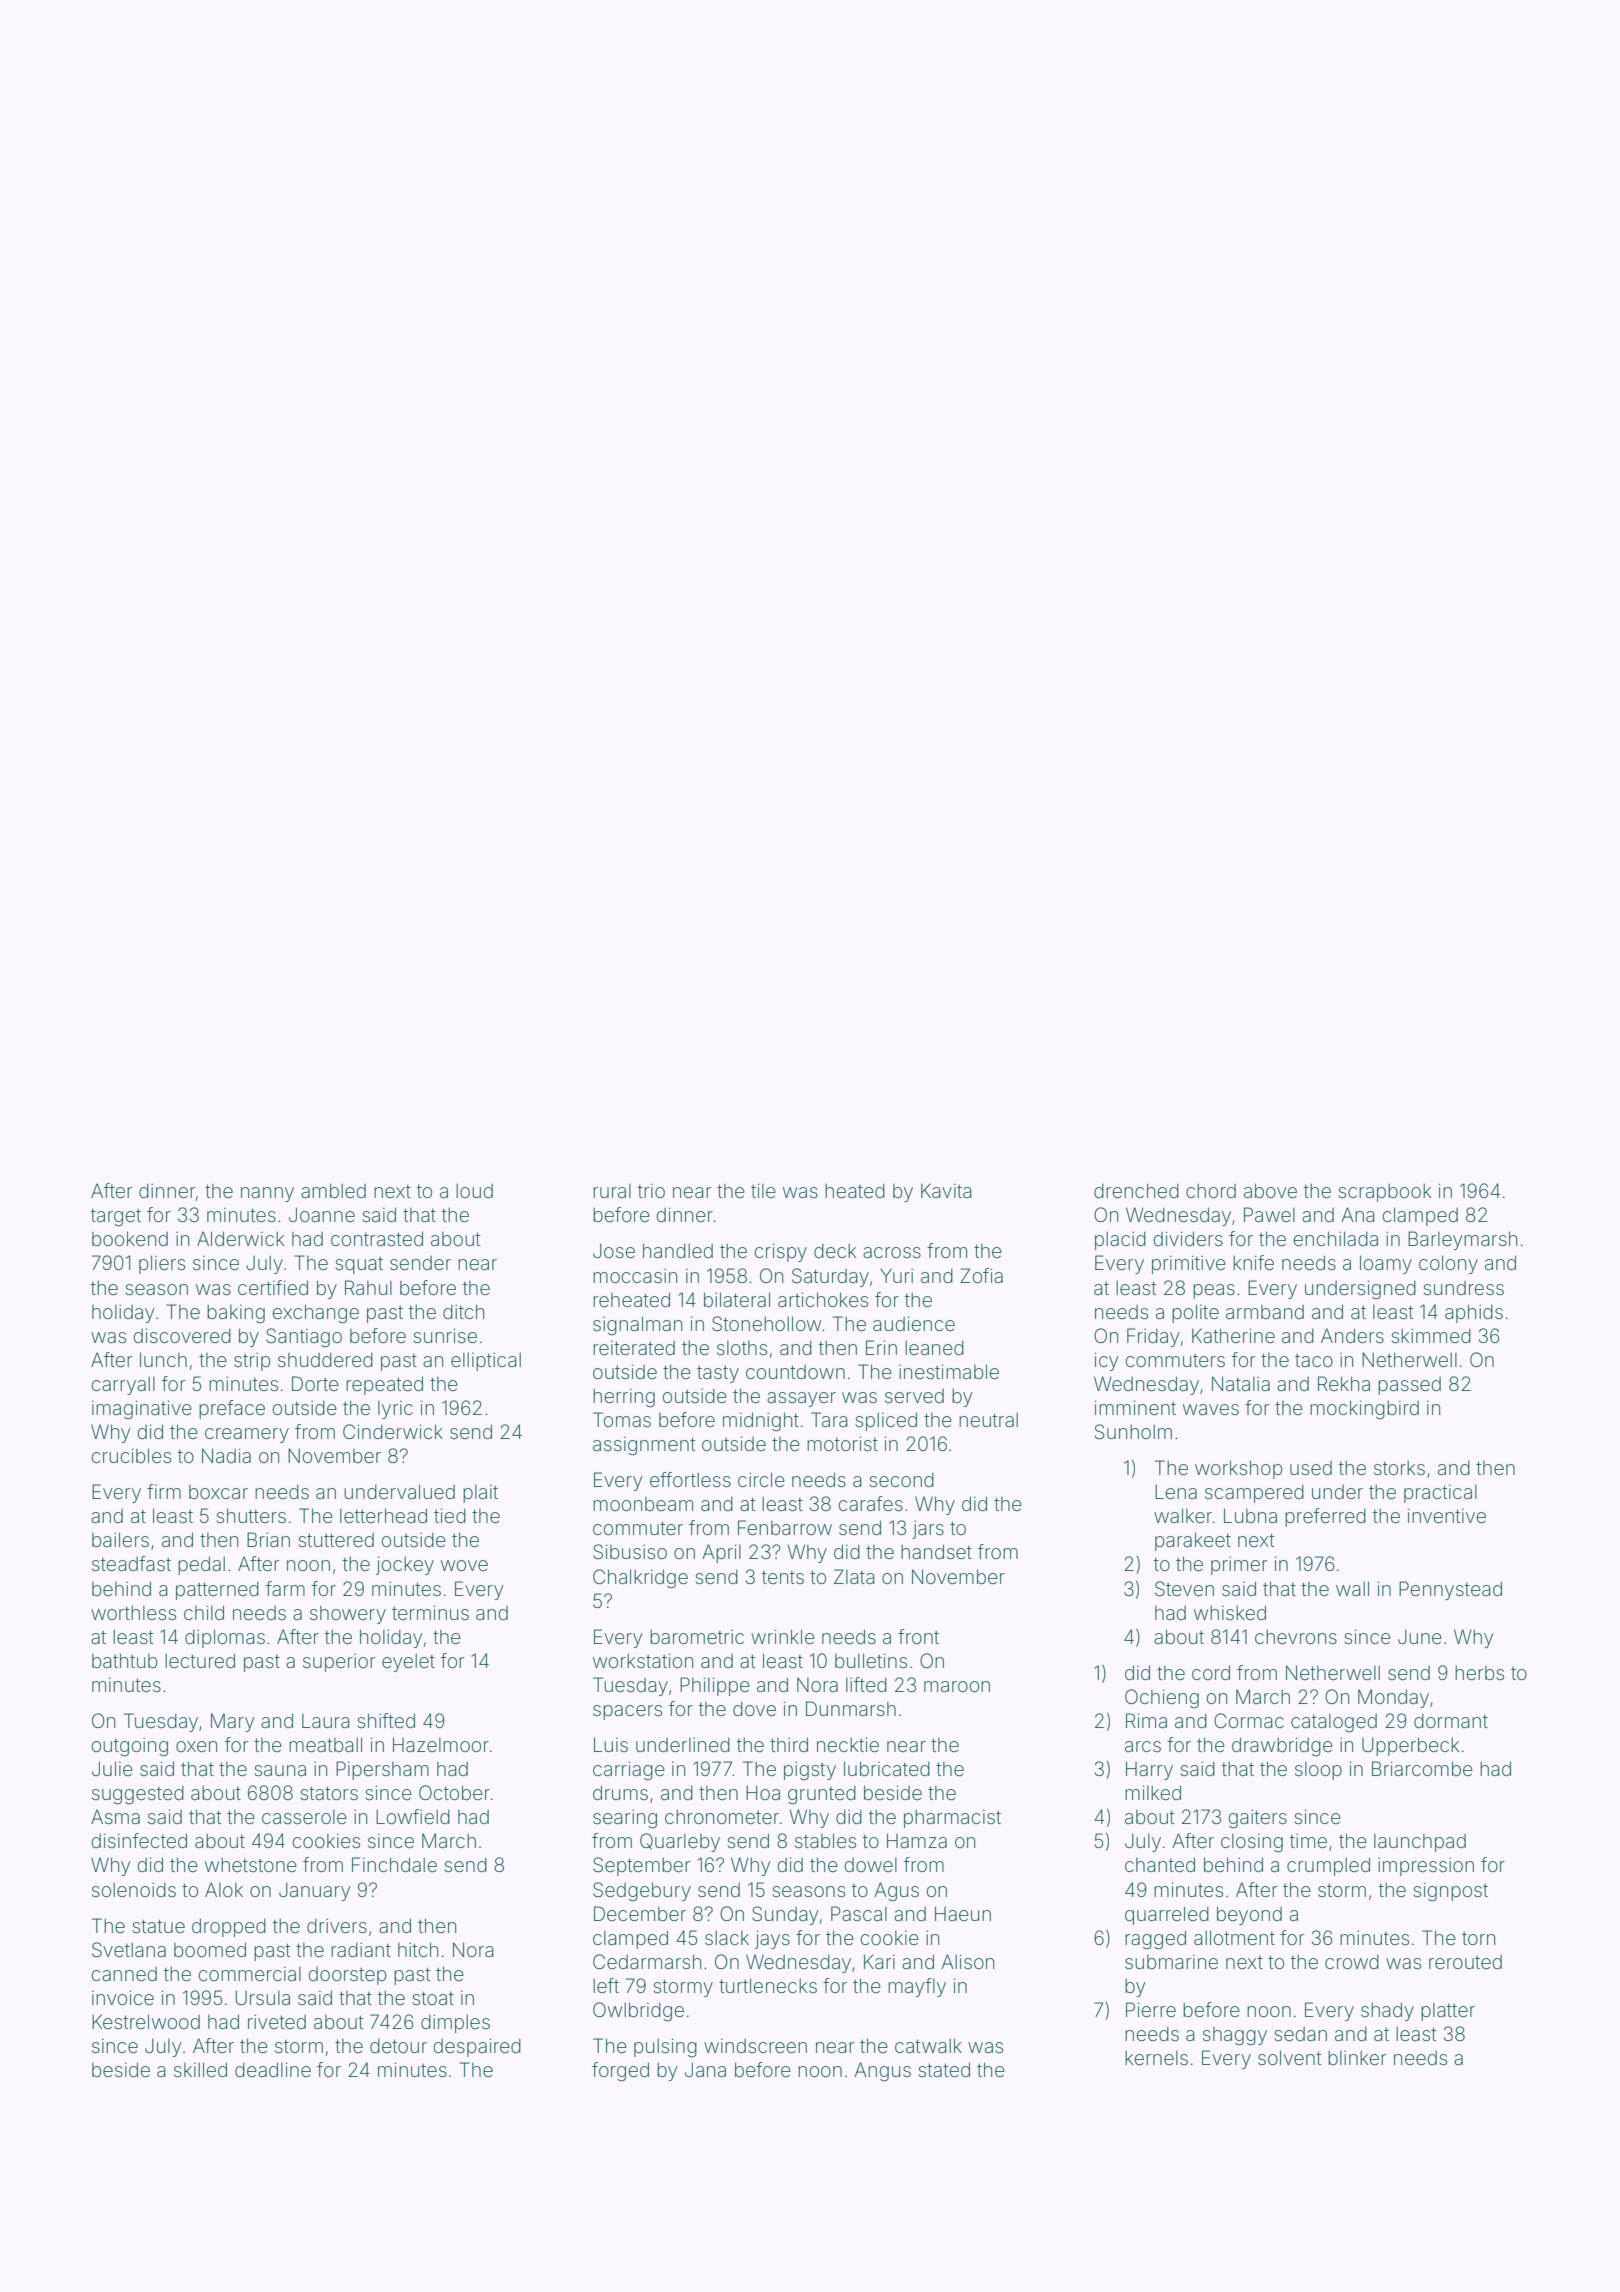 This page has width=1620, height=2292. I want to click on drenched, so click(1136, 1190).
